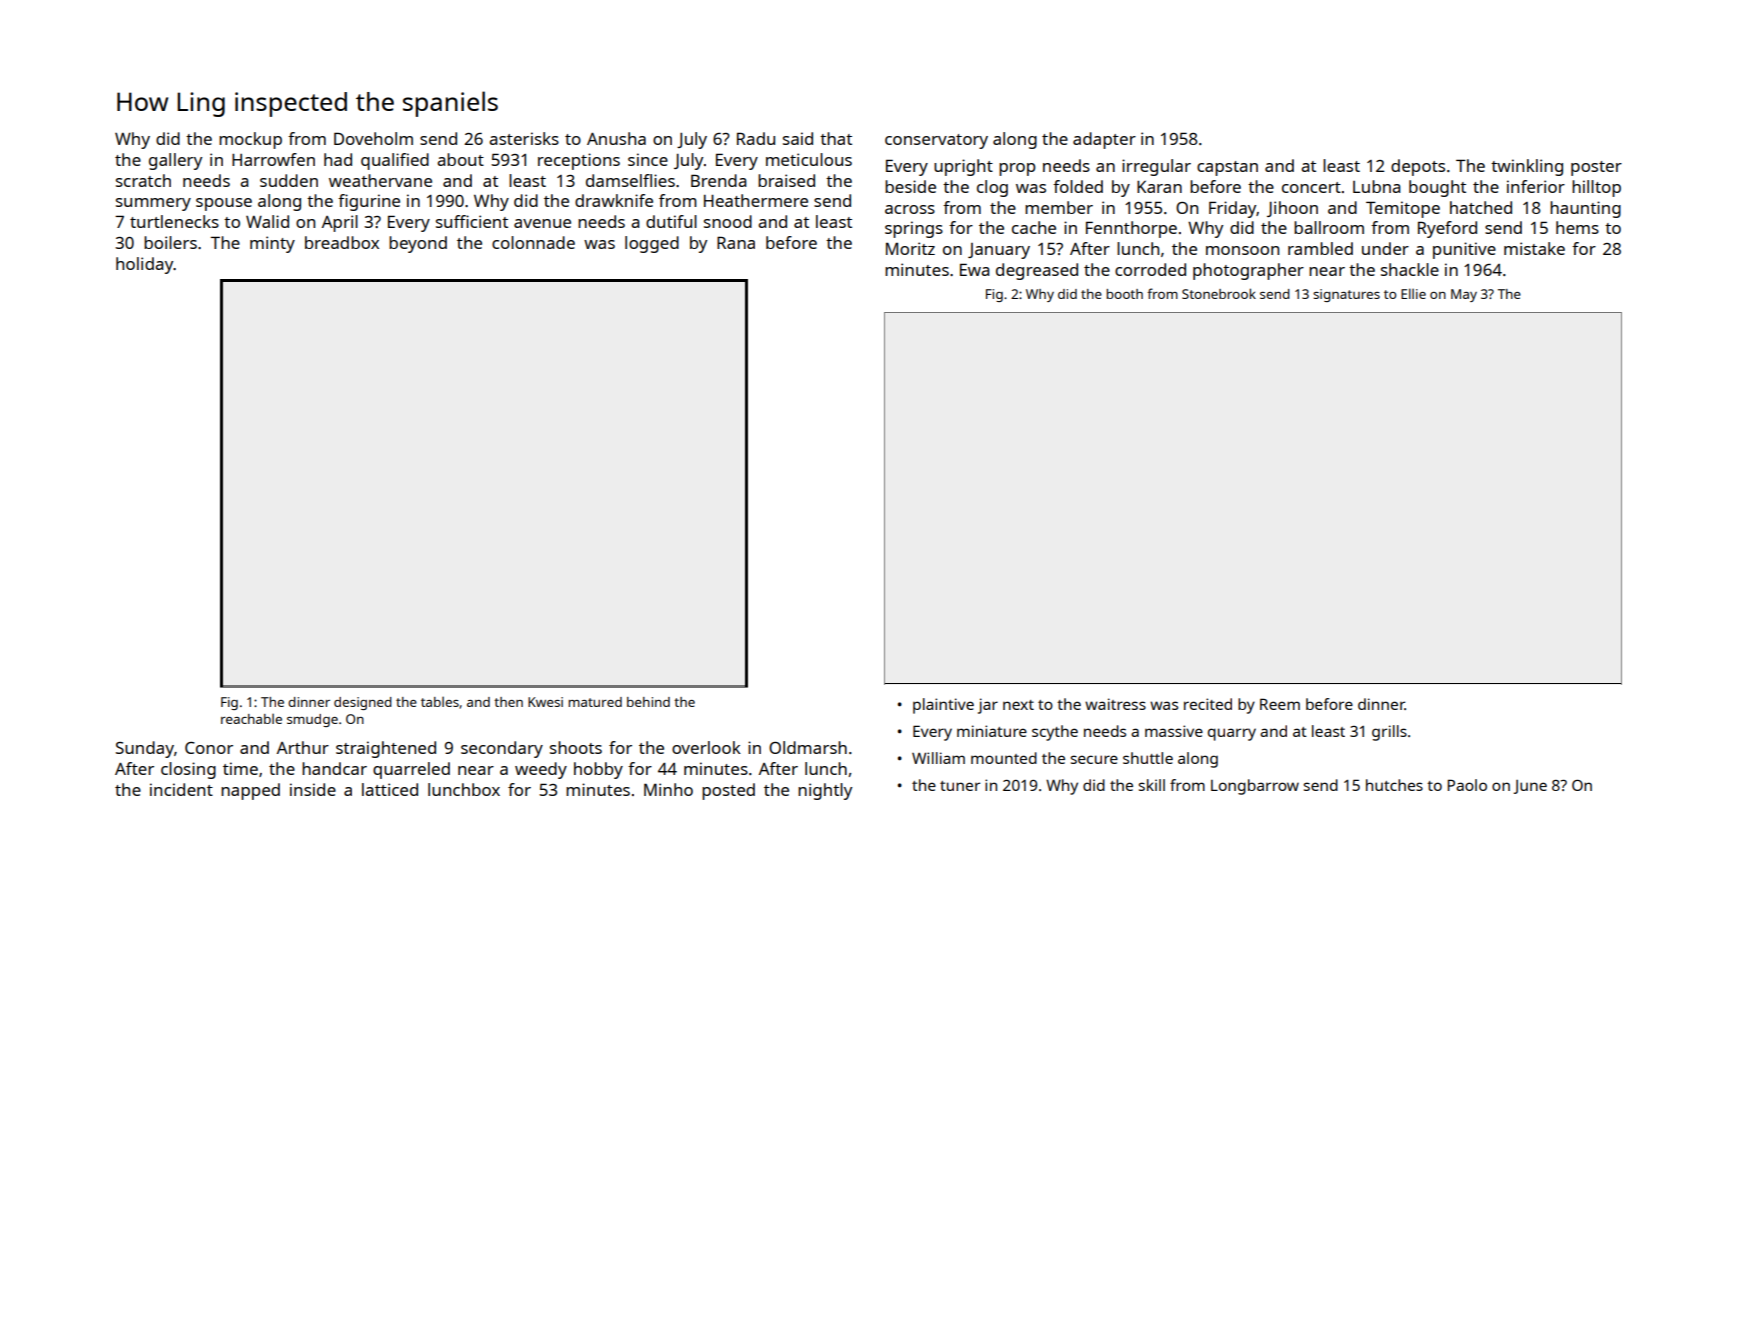 This screenshot has width=1737, height=1342. I want to click on Jihoon, so click(1292, 209).
